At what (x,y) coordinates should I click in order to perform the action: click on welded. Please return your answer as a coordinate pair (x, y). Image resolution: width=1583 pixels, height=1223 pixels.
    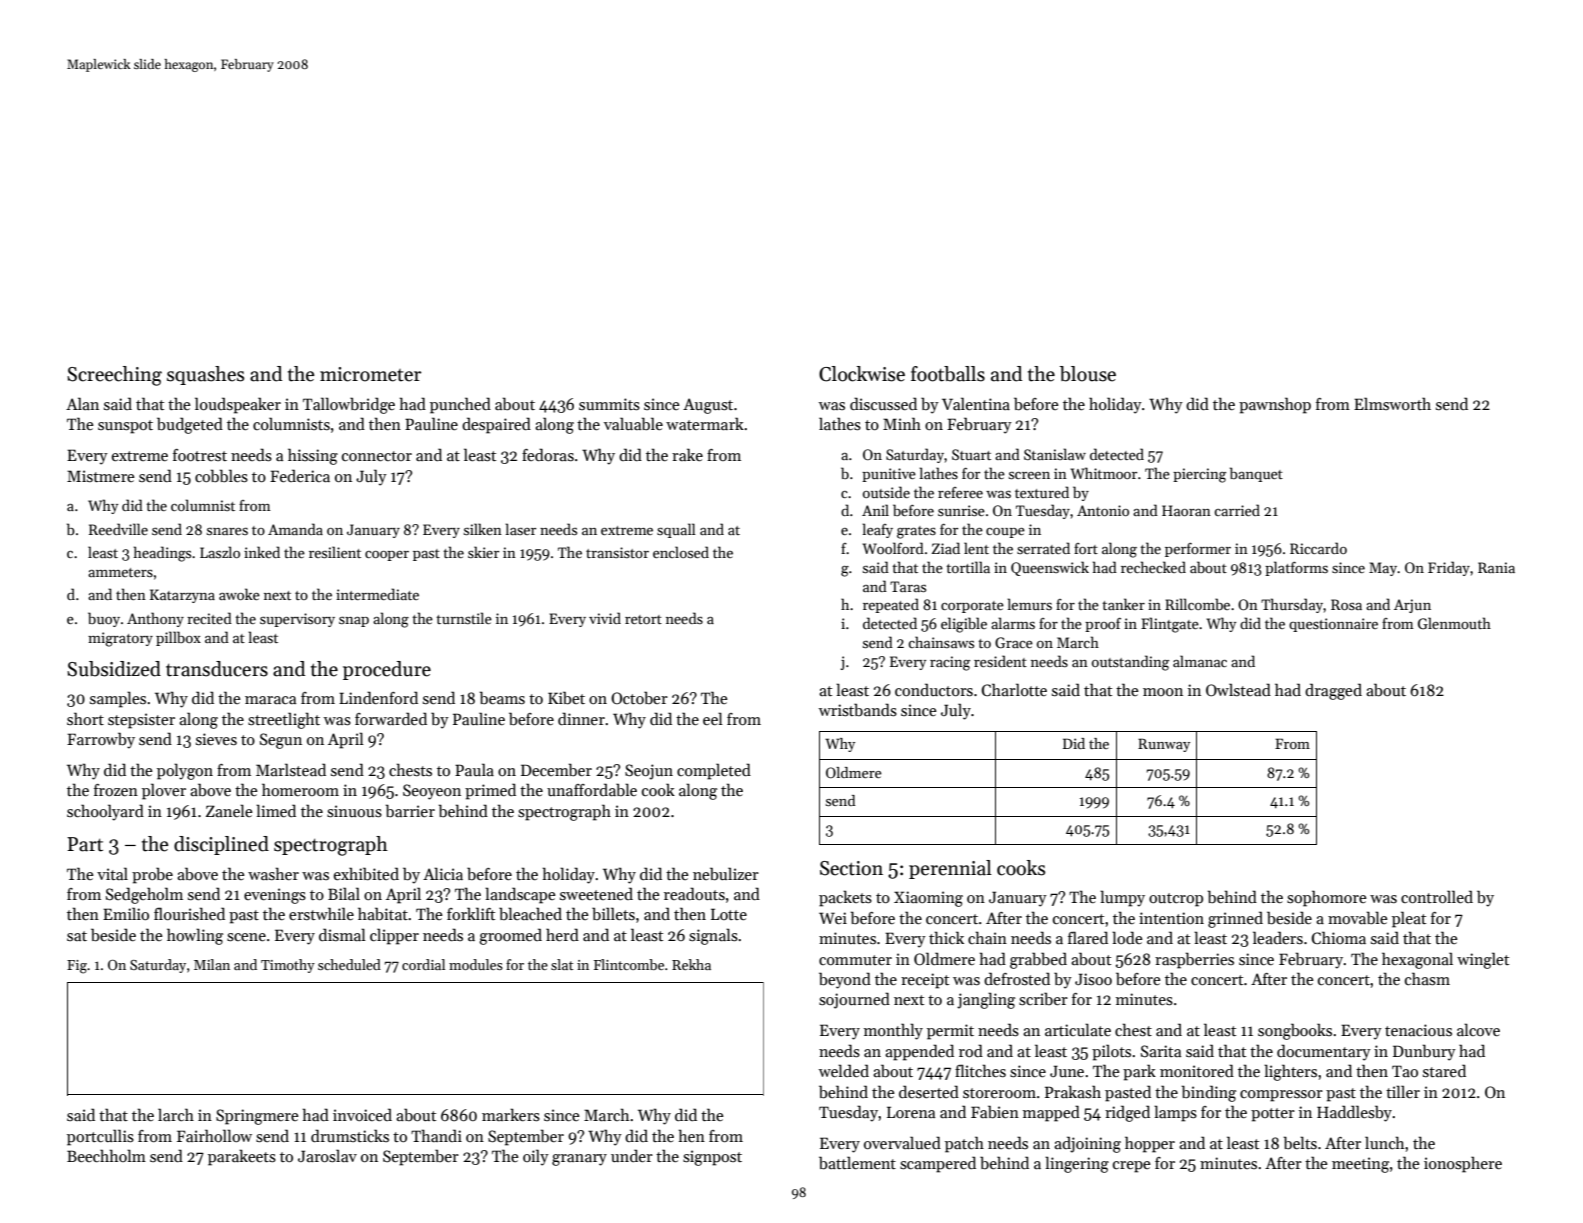
    Looking at the image, I should click on (844, 1070).
